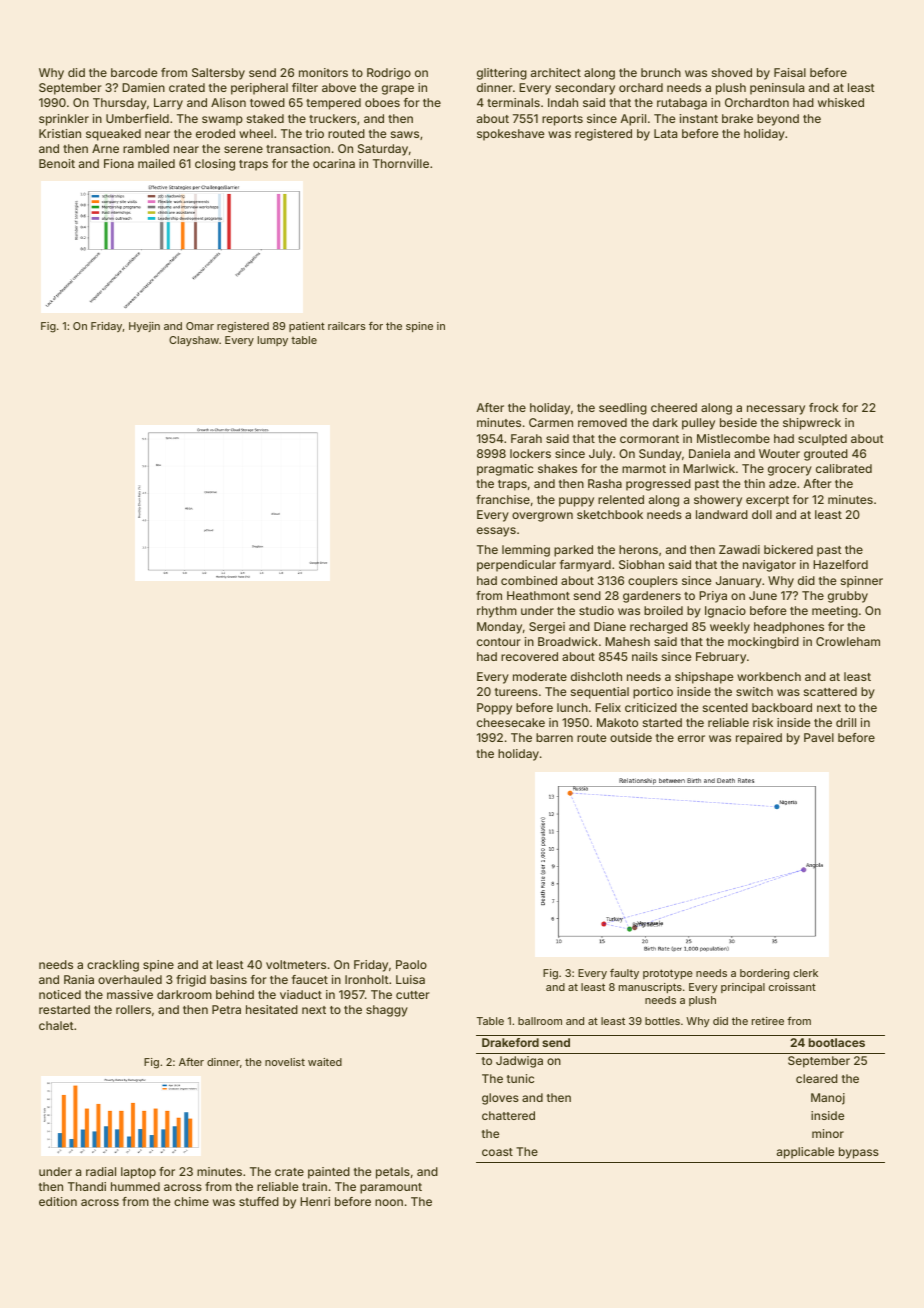 This image has width=924, height=1308. What do you see at coordinates (58, 1201) in the image?
I see `edition` at bounding box center [58, 1201].
